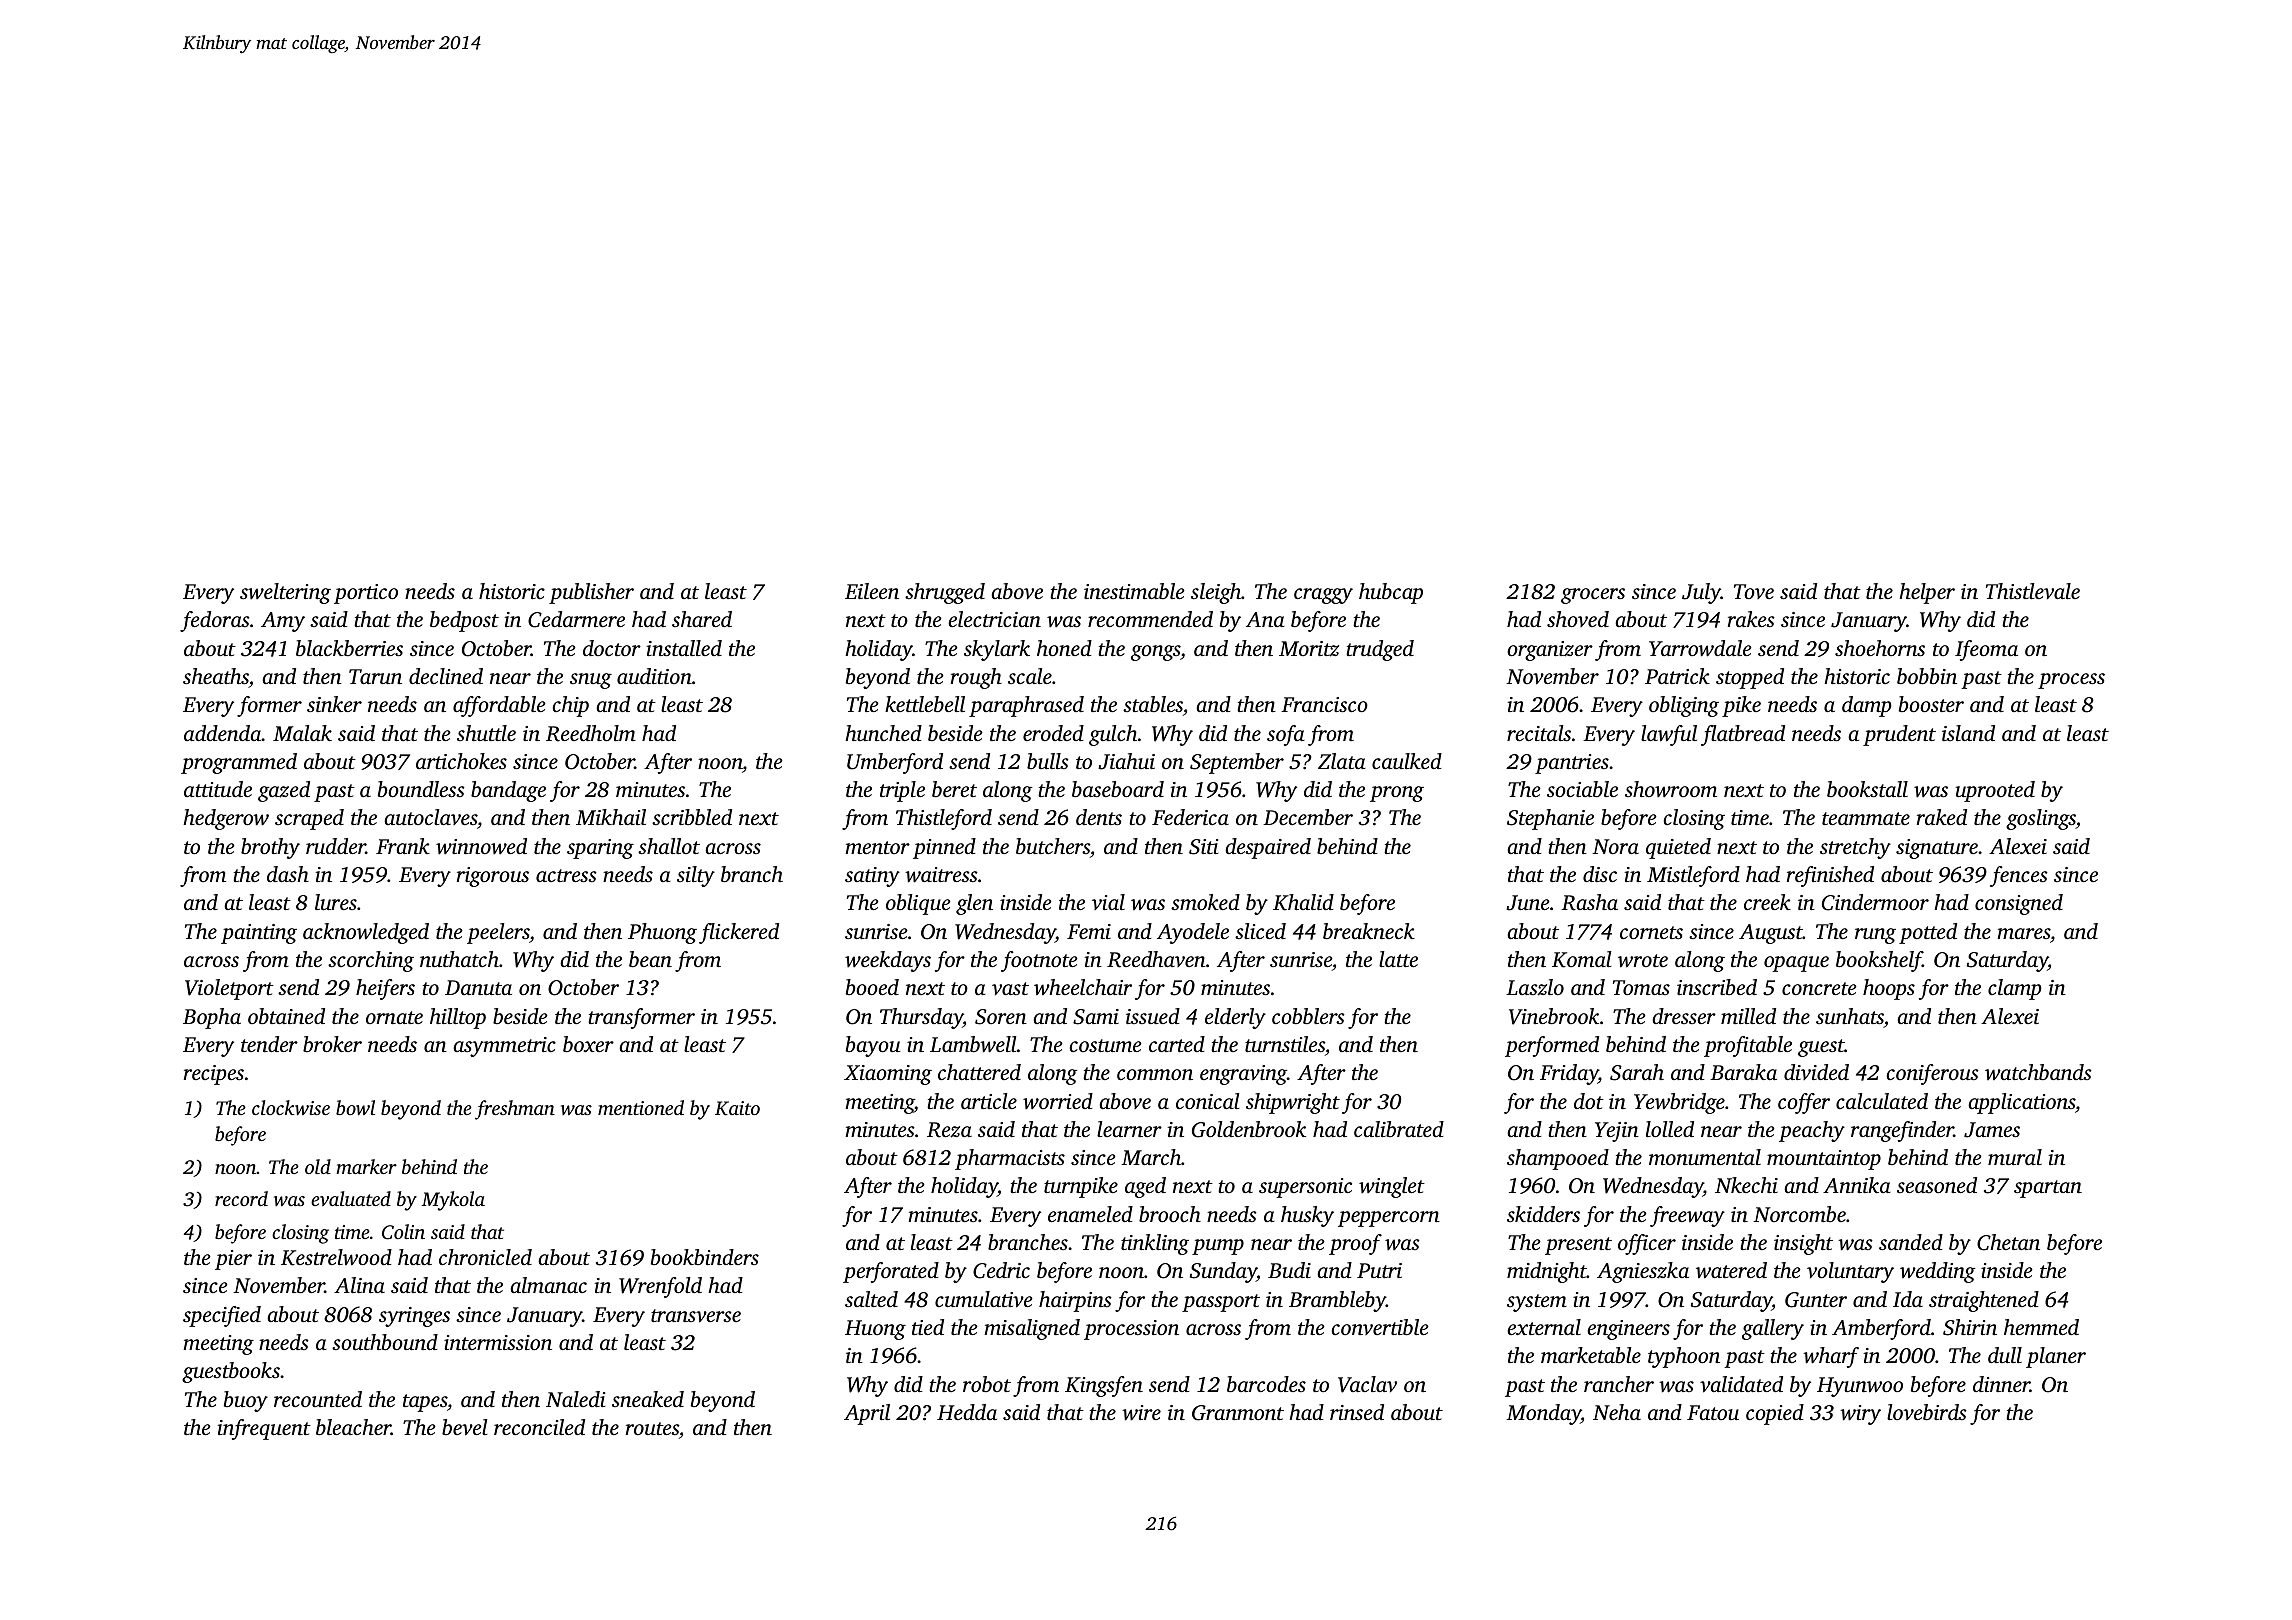  What do you see at coordinates (1308, 817) in the document?
I see `December` at bounding box center [1308, 817].
